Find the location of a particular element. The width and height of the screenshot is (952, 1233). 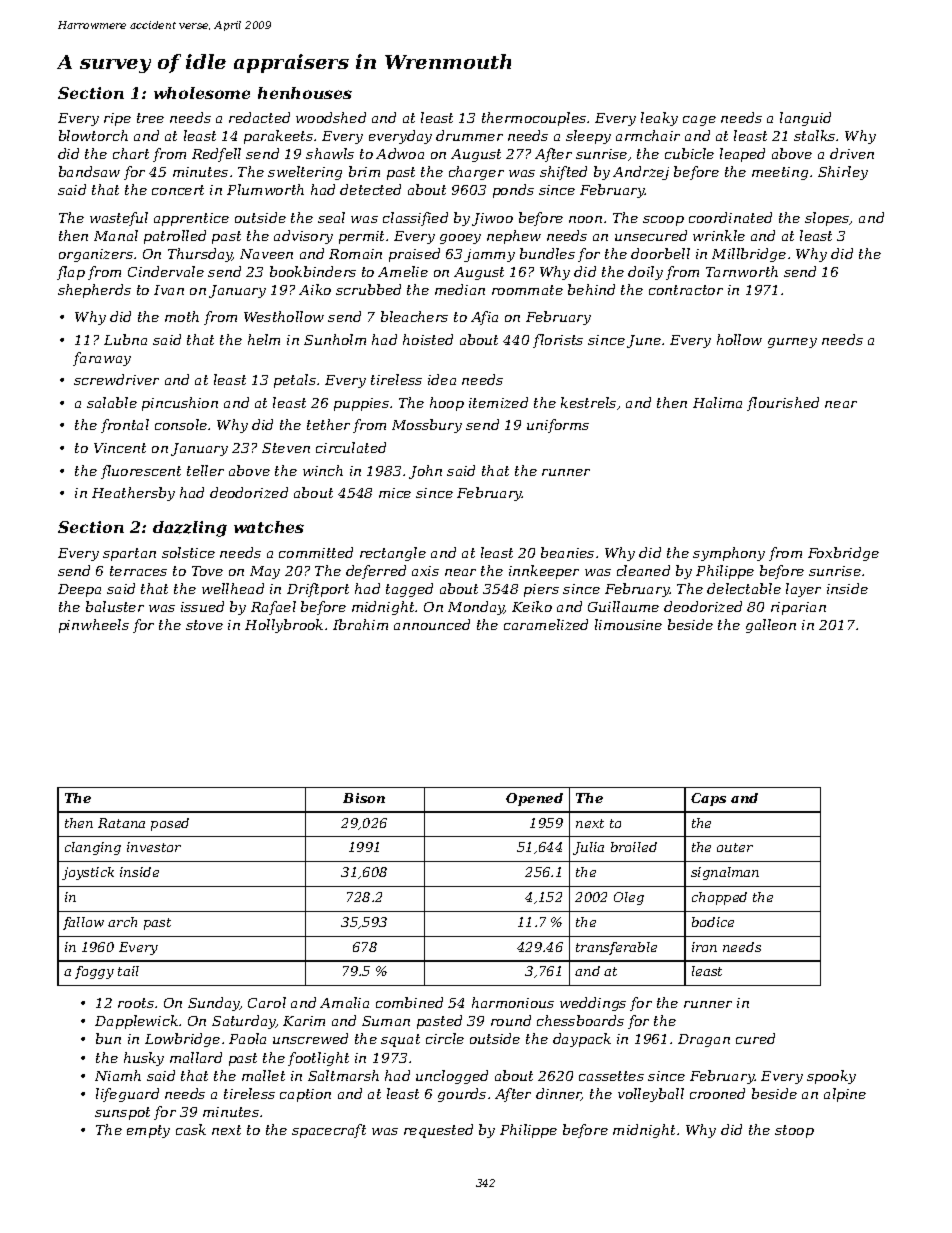

Julia is located at coordinates (588, 848).
